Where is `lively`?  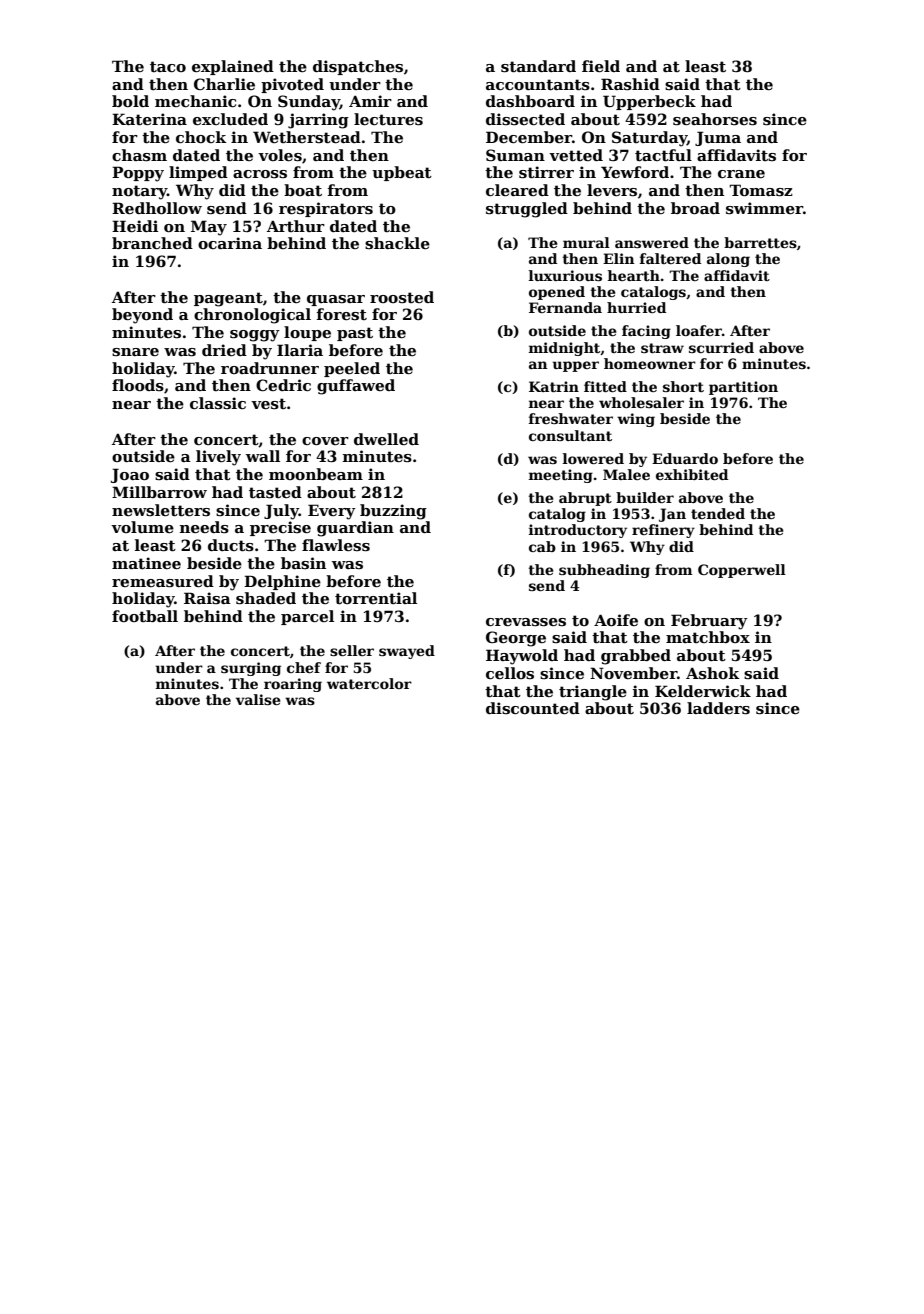 lively is located at coordinates (218, 458).
